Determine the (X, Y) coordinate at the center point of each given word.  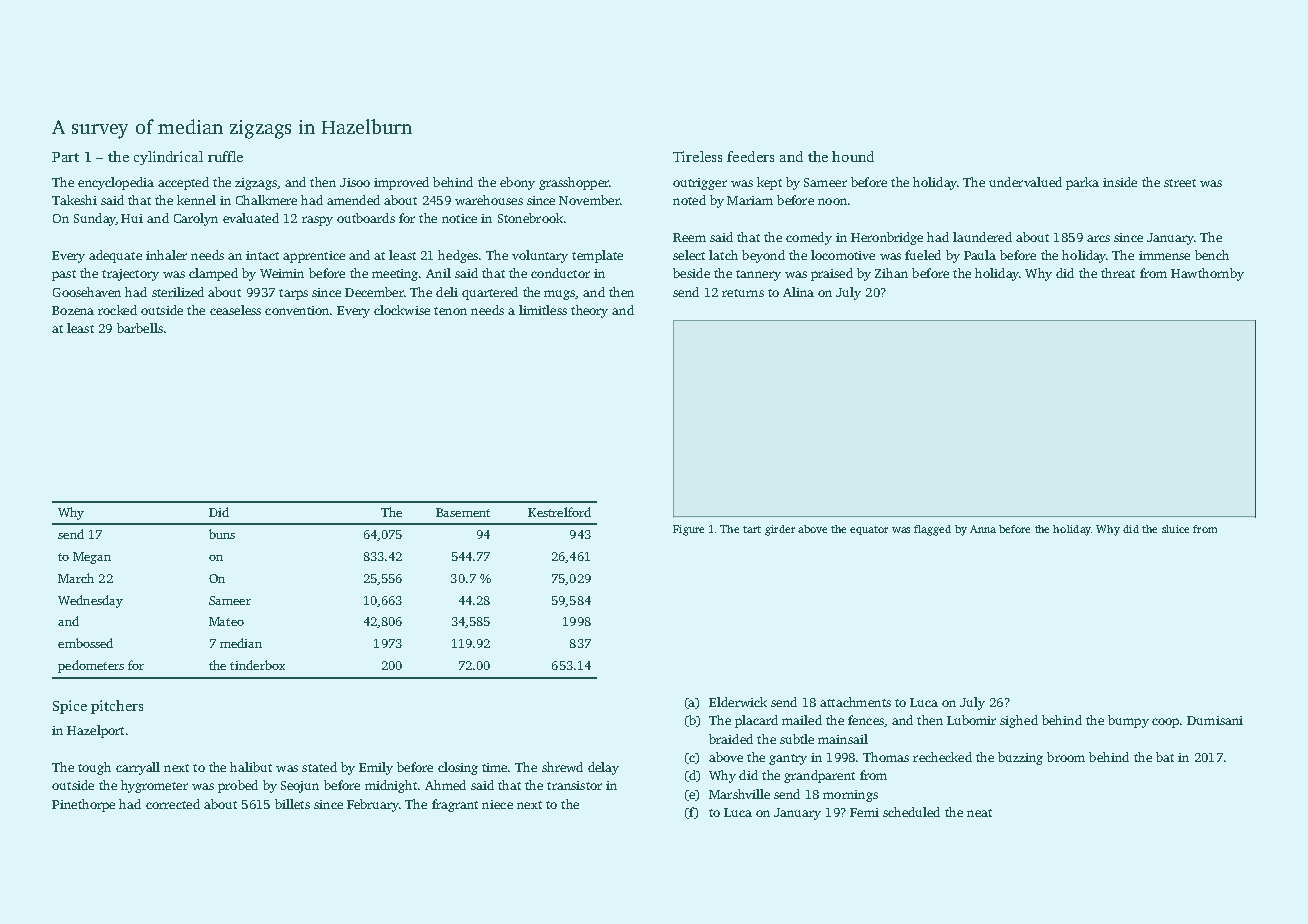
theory (589, 311)
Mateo (226, 621)
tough (94, 768)
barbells (140, 328)
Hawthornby (1207, 274)
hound (853, 156)
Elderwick (738, 702)
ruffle (225, 156)
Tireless (697, 156)
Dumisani (1215, 720)
